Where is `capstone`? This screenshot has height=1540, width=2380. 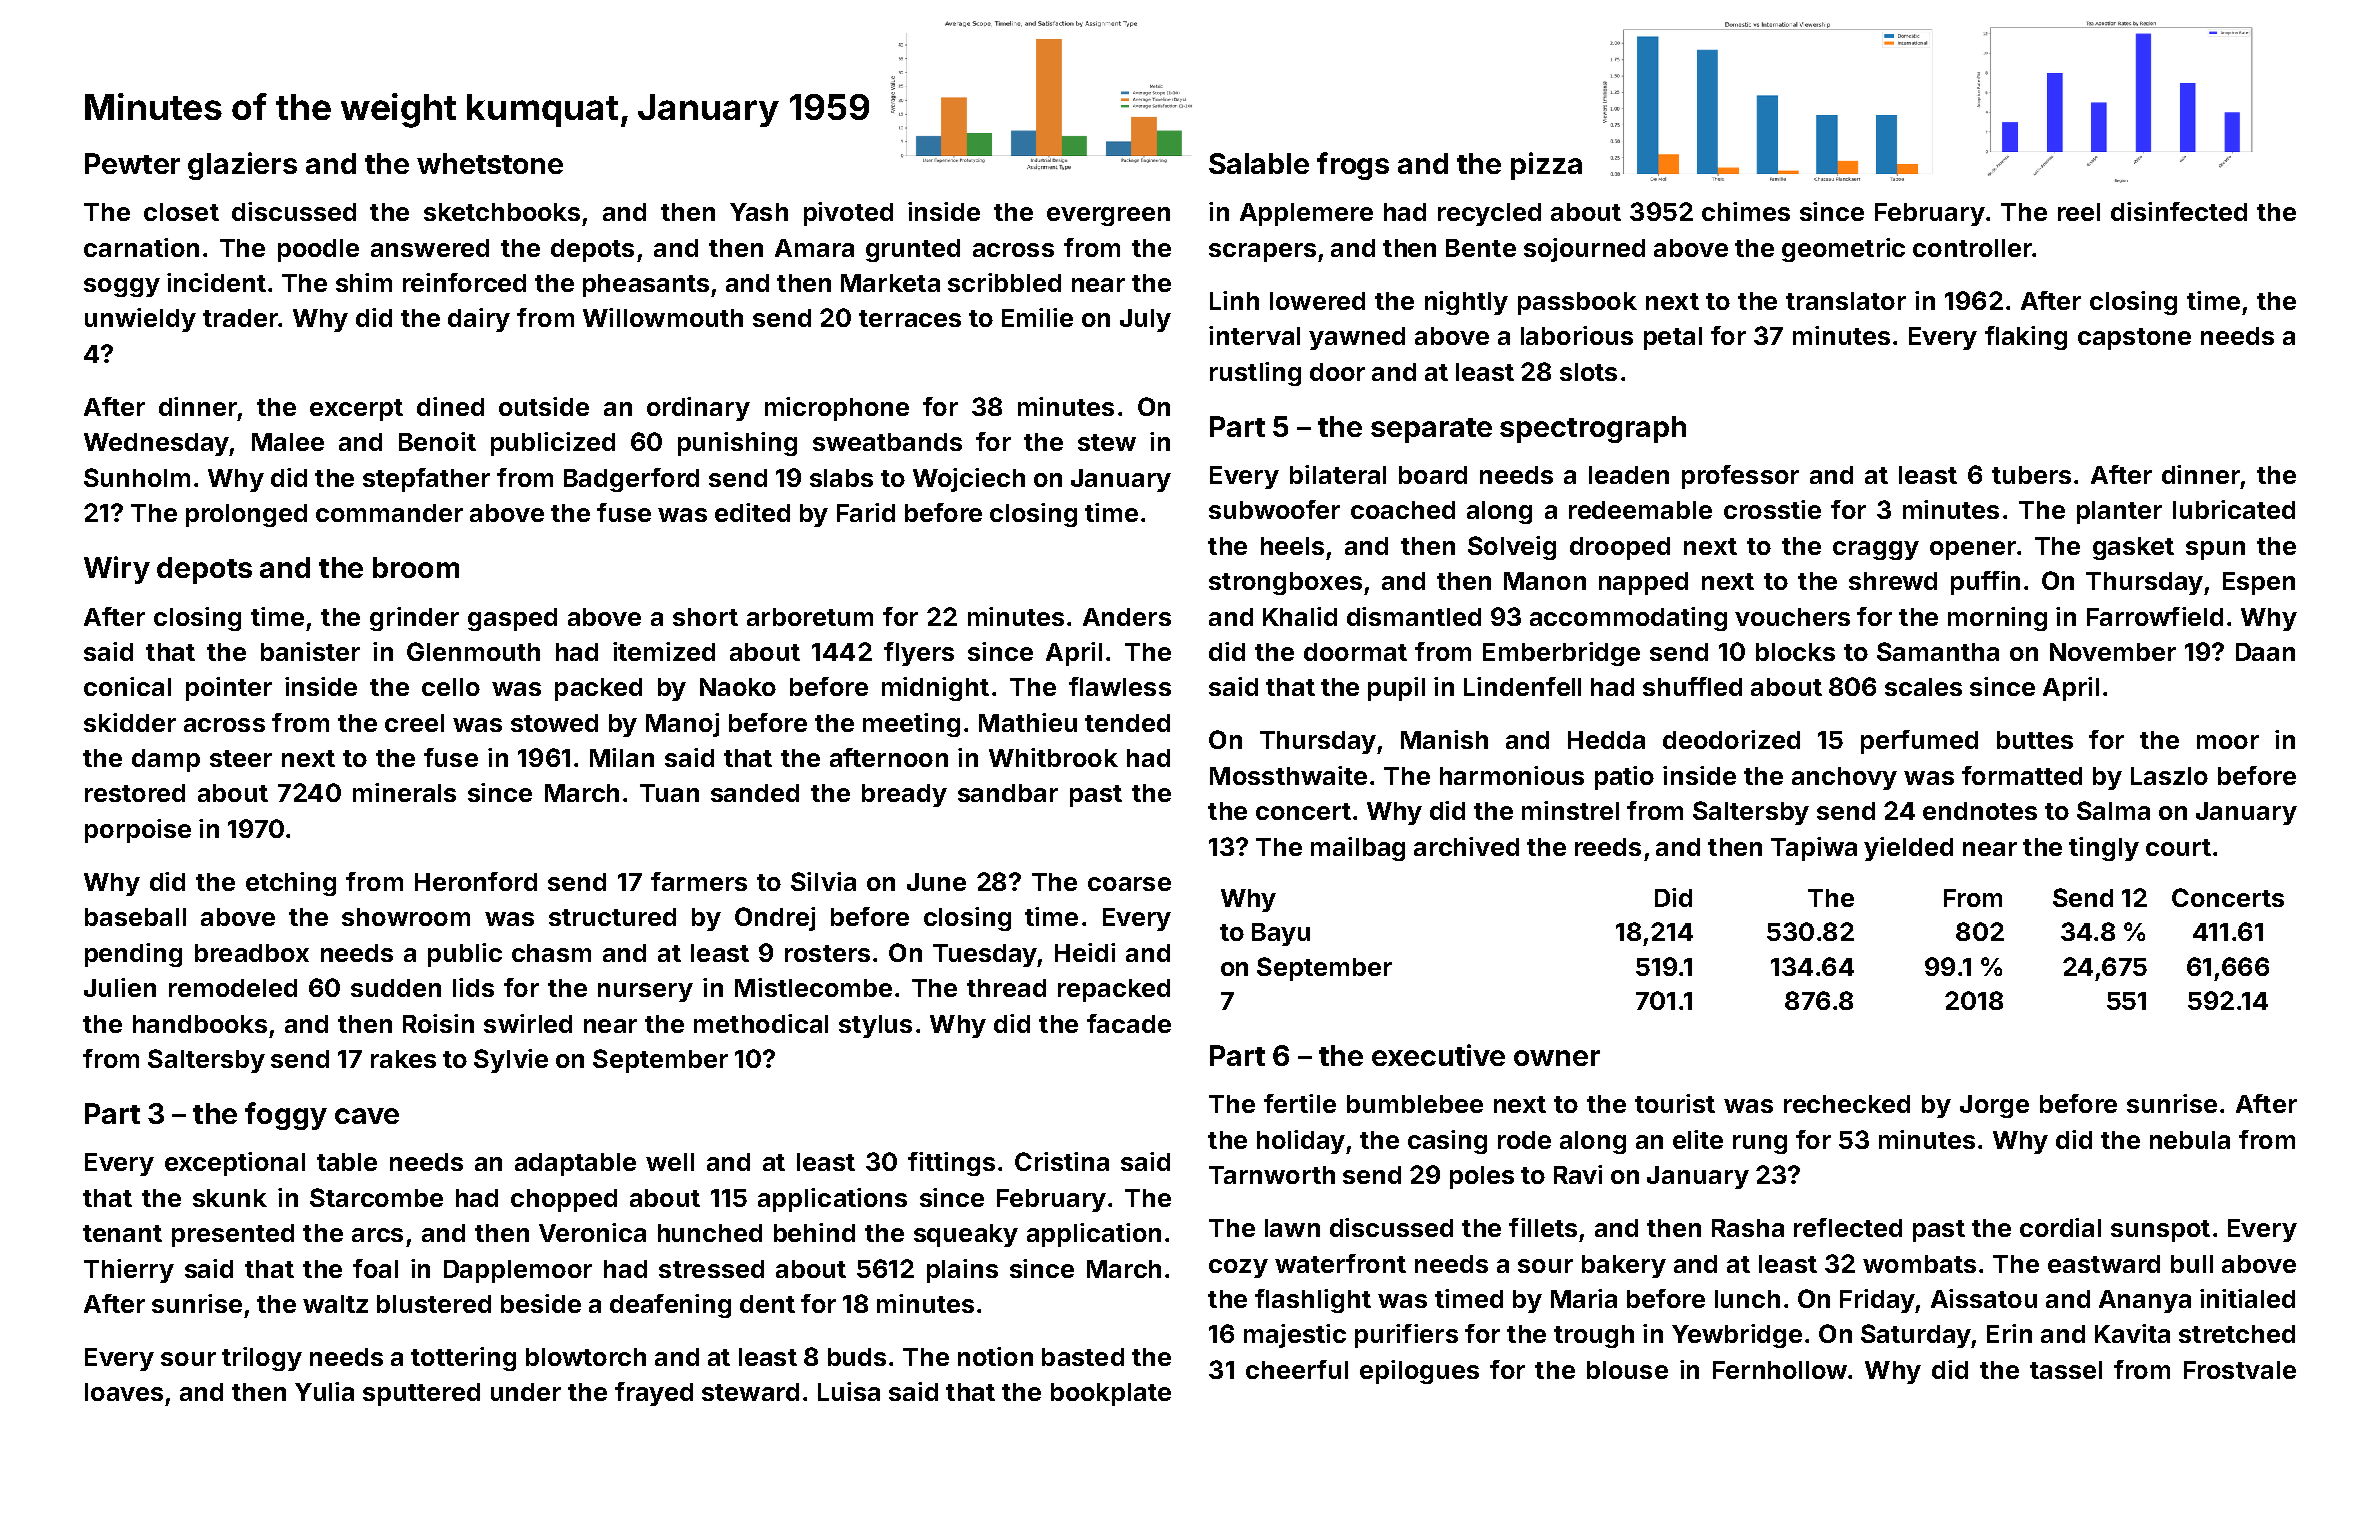
capstone is located at coordinates (2134, 339).
